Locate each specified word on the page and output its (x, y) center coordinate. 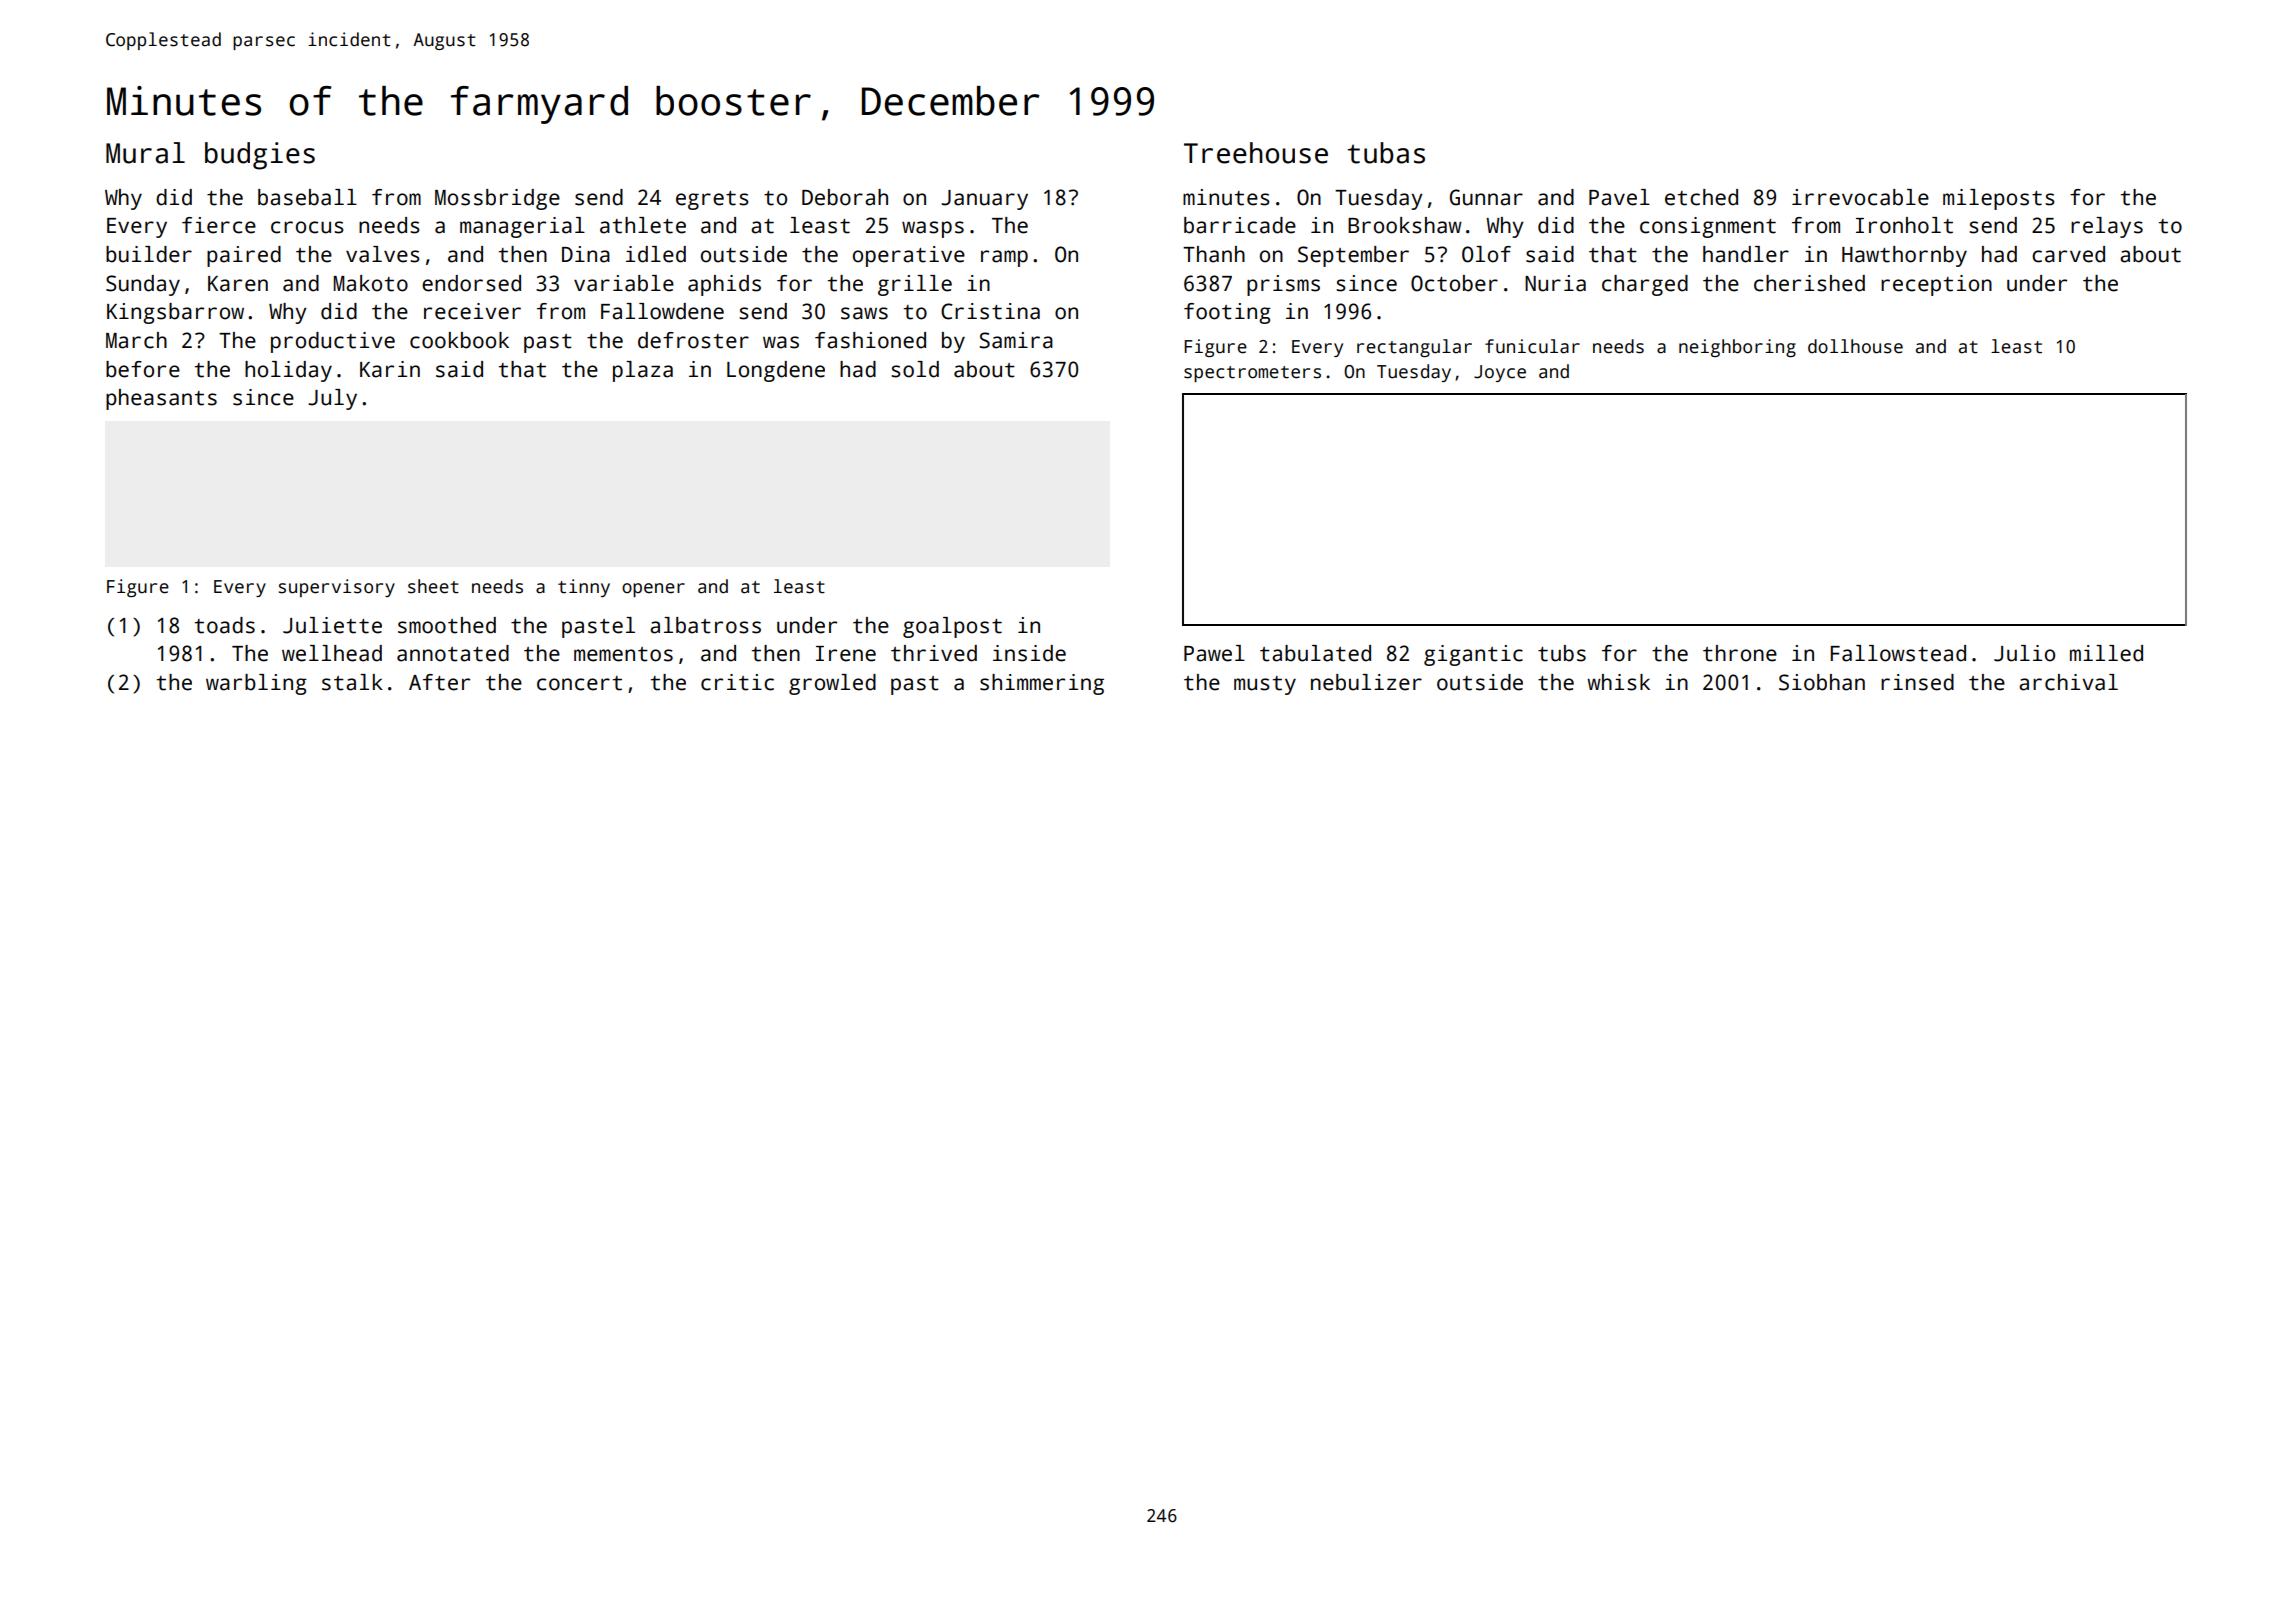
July (332, 399)
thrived (934, 653)
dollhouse (1855, 346)
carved (2068, 254)
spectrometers (1252, 374)
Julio (2024, 653)
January (984, 200)
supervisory (337, 588)
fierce (219, 225)
